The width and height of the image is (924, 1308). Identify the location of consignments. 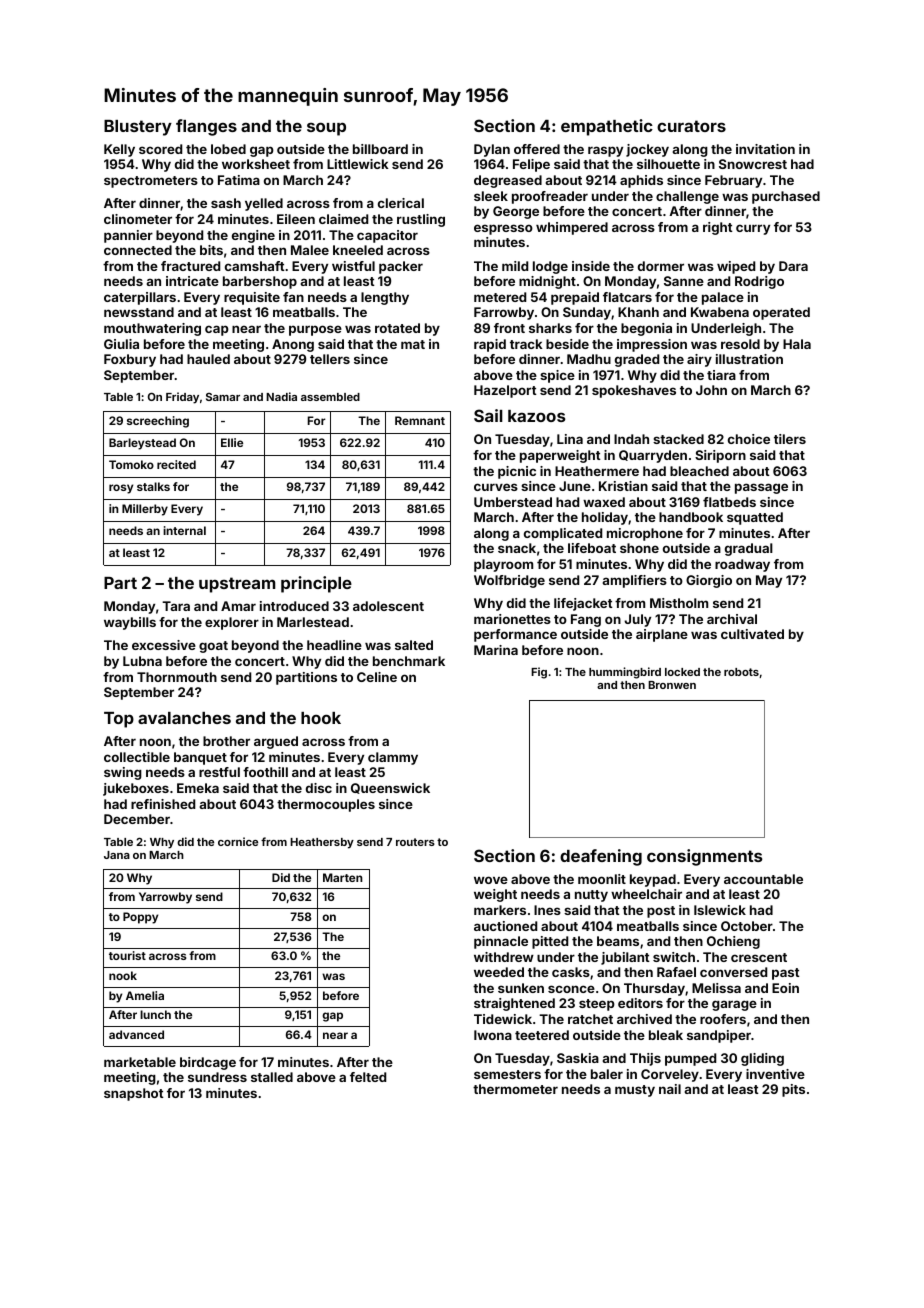
(704, 857).
